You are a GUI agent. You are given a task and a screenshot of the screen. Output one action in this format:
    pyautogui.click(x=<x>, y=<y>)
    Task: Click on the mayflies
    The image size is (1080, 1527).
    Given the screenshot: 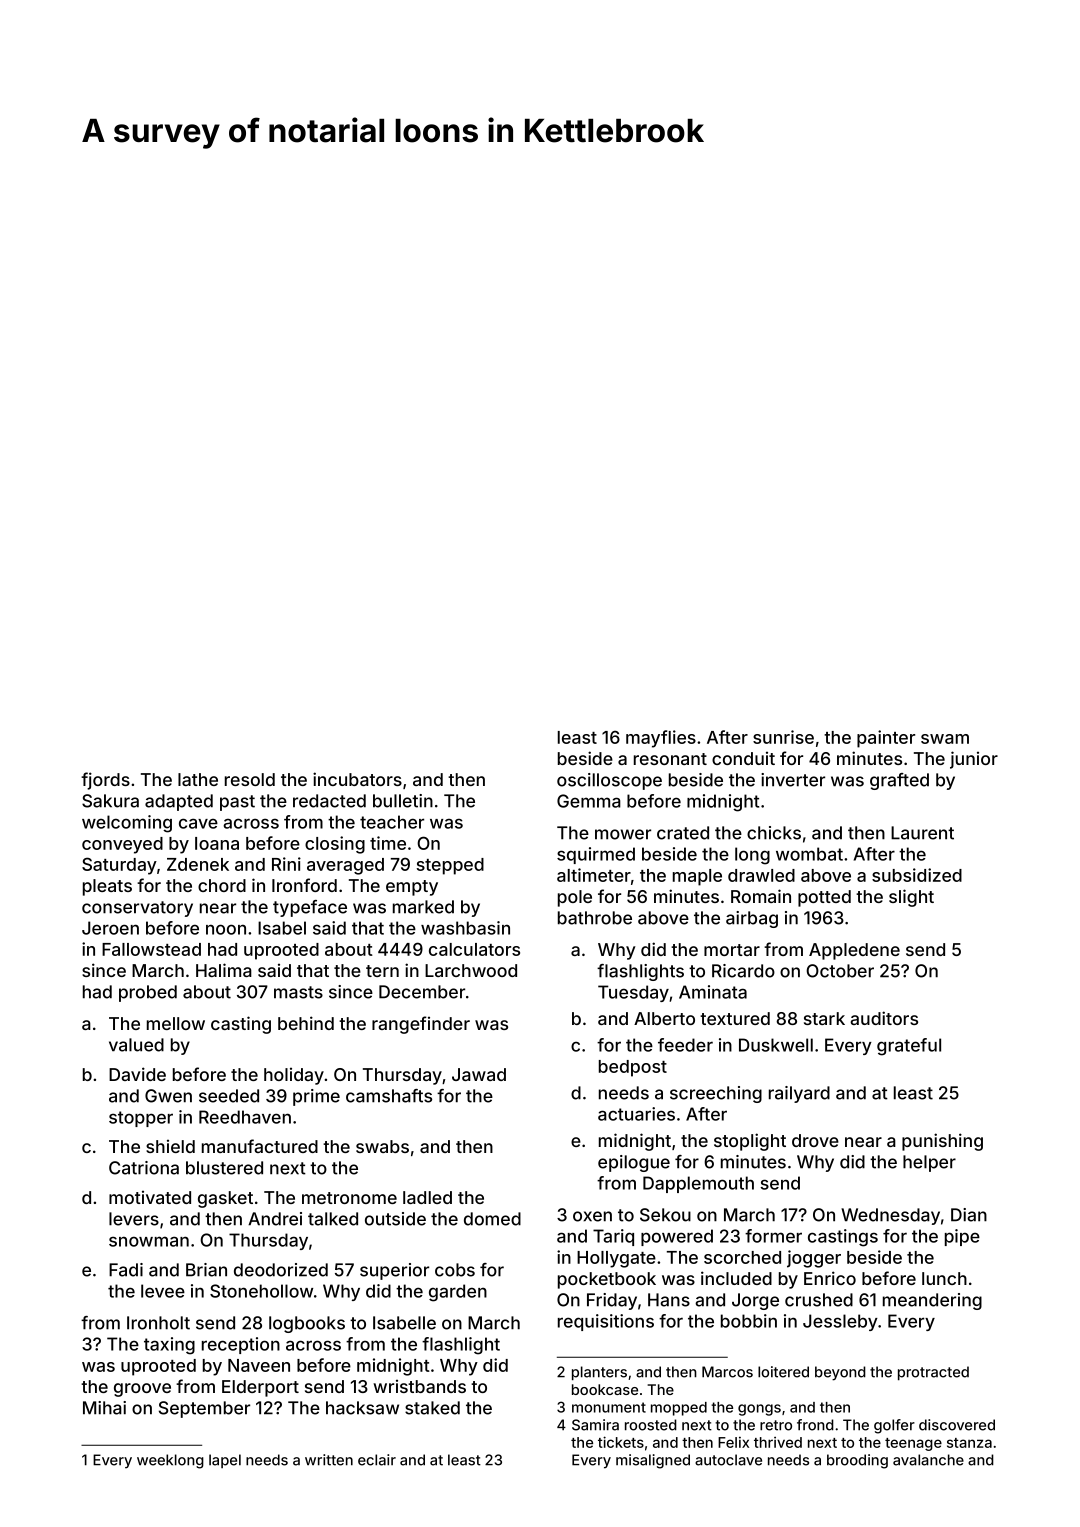 What is the action you would take?
    pyautogui.click(x=661, y=739)
